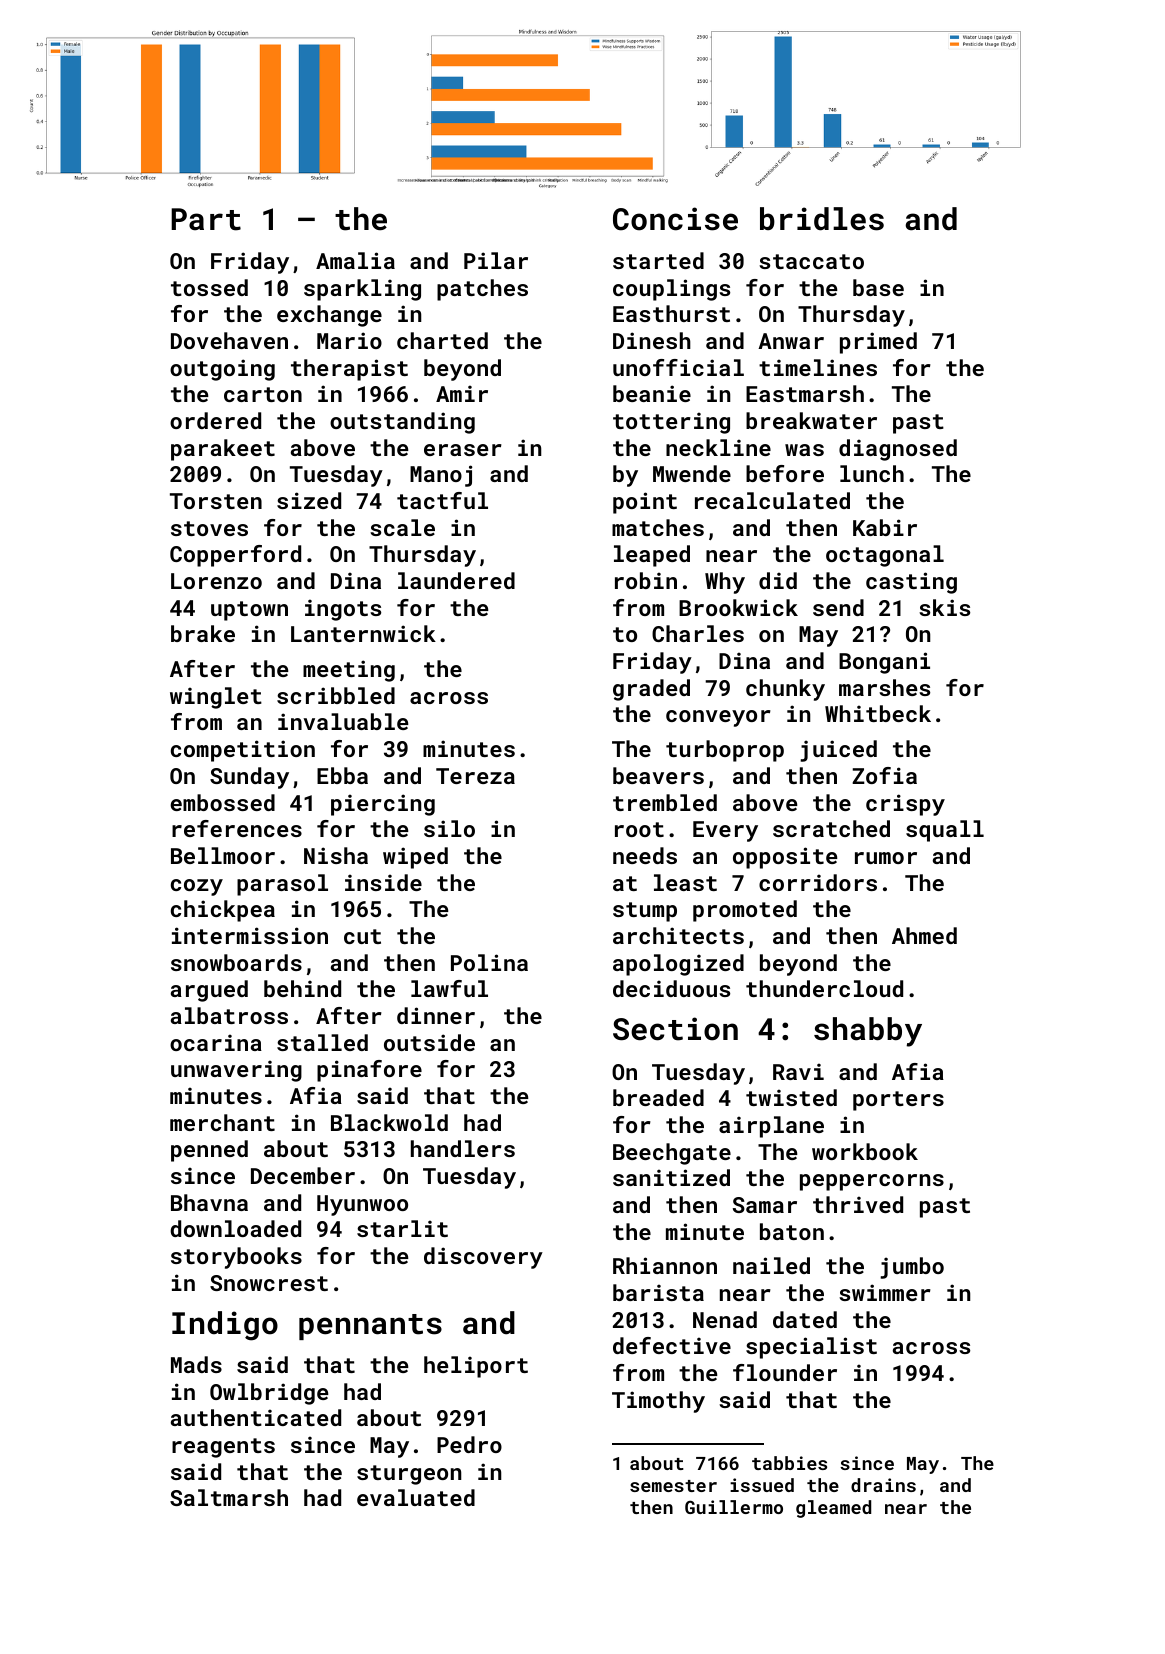  What do you see at coordinates (671, 988) in the screenshot?
I see `deciduous` at bounding box center [671, 988].
